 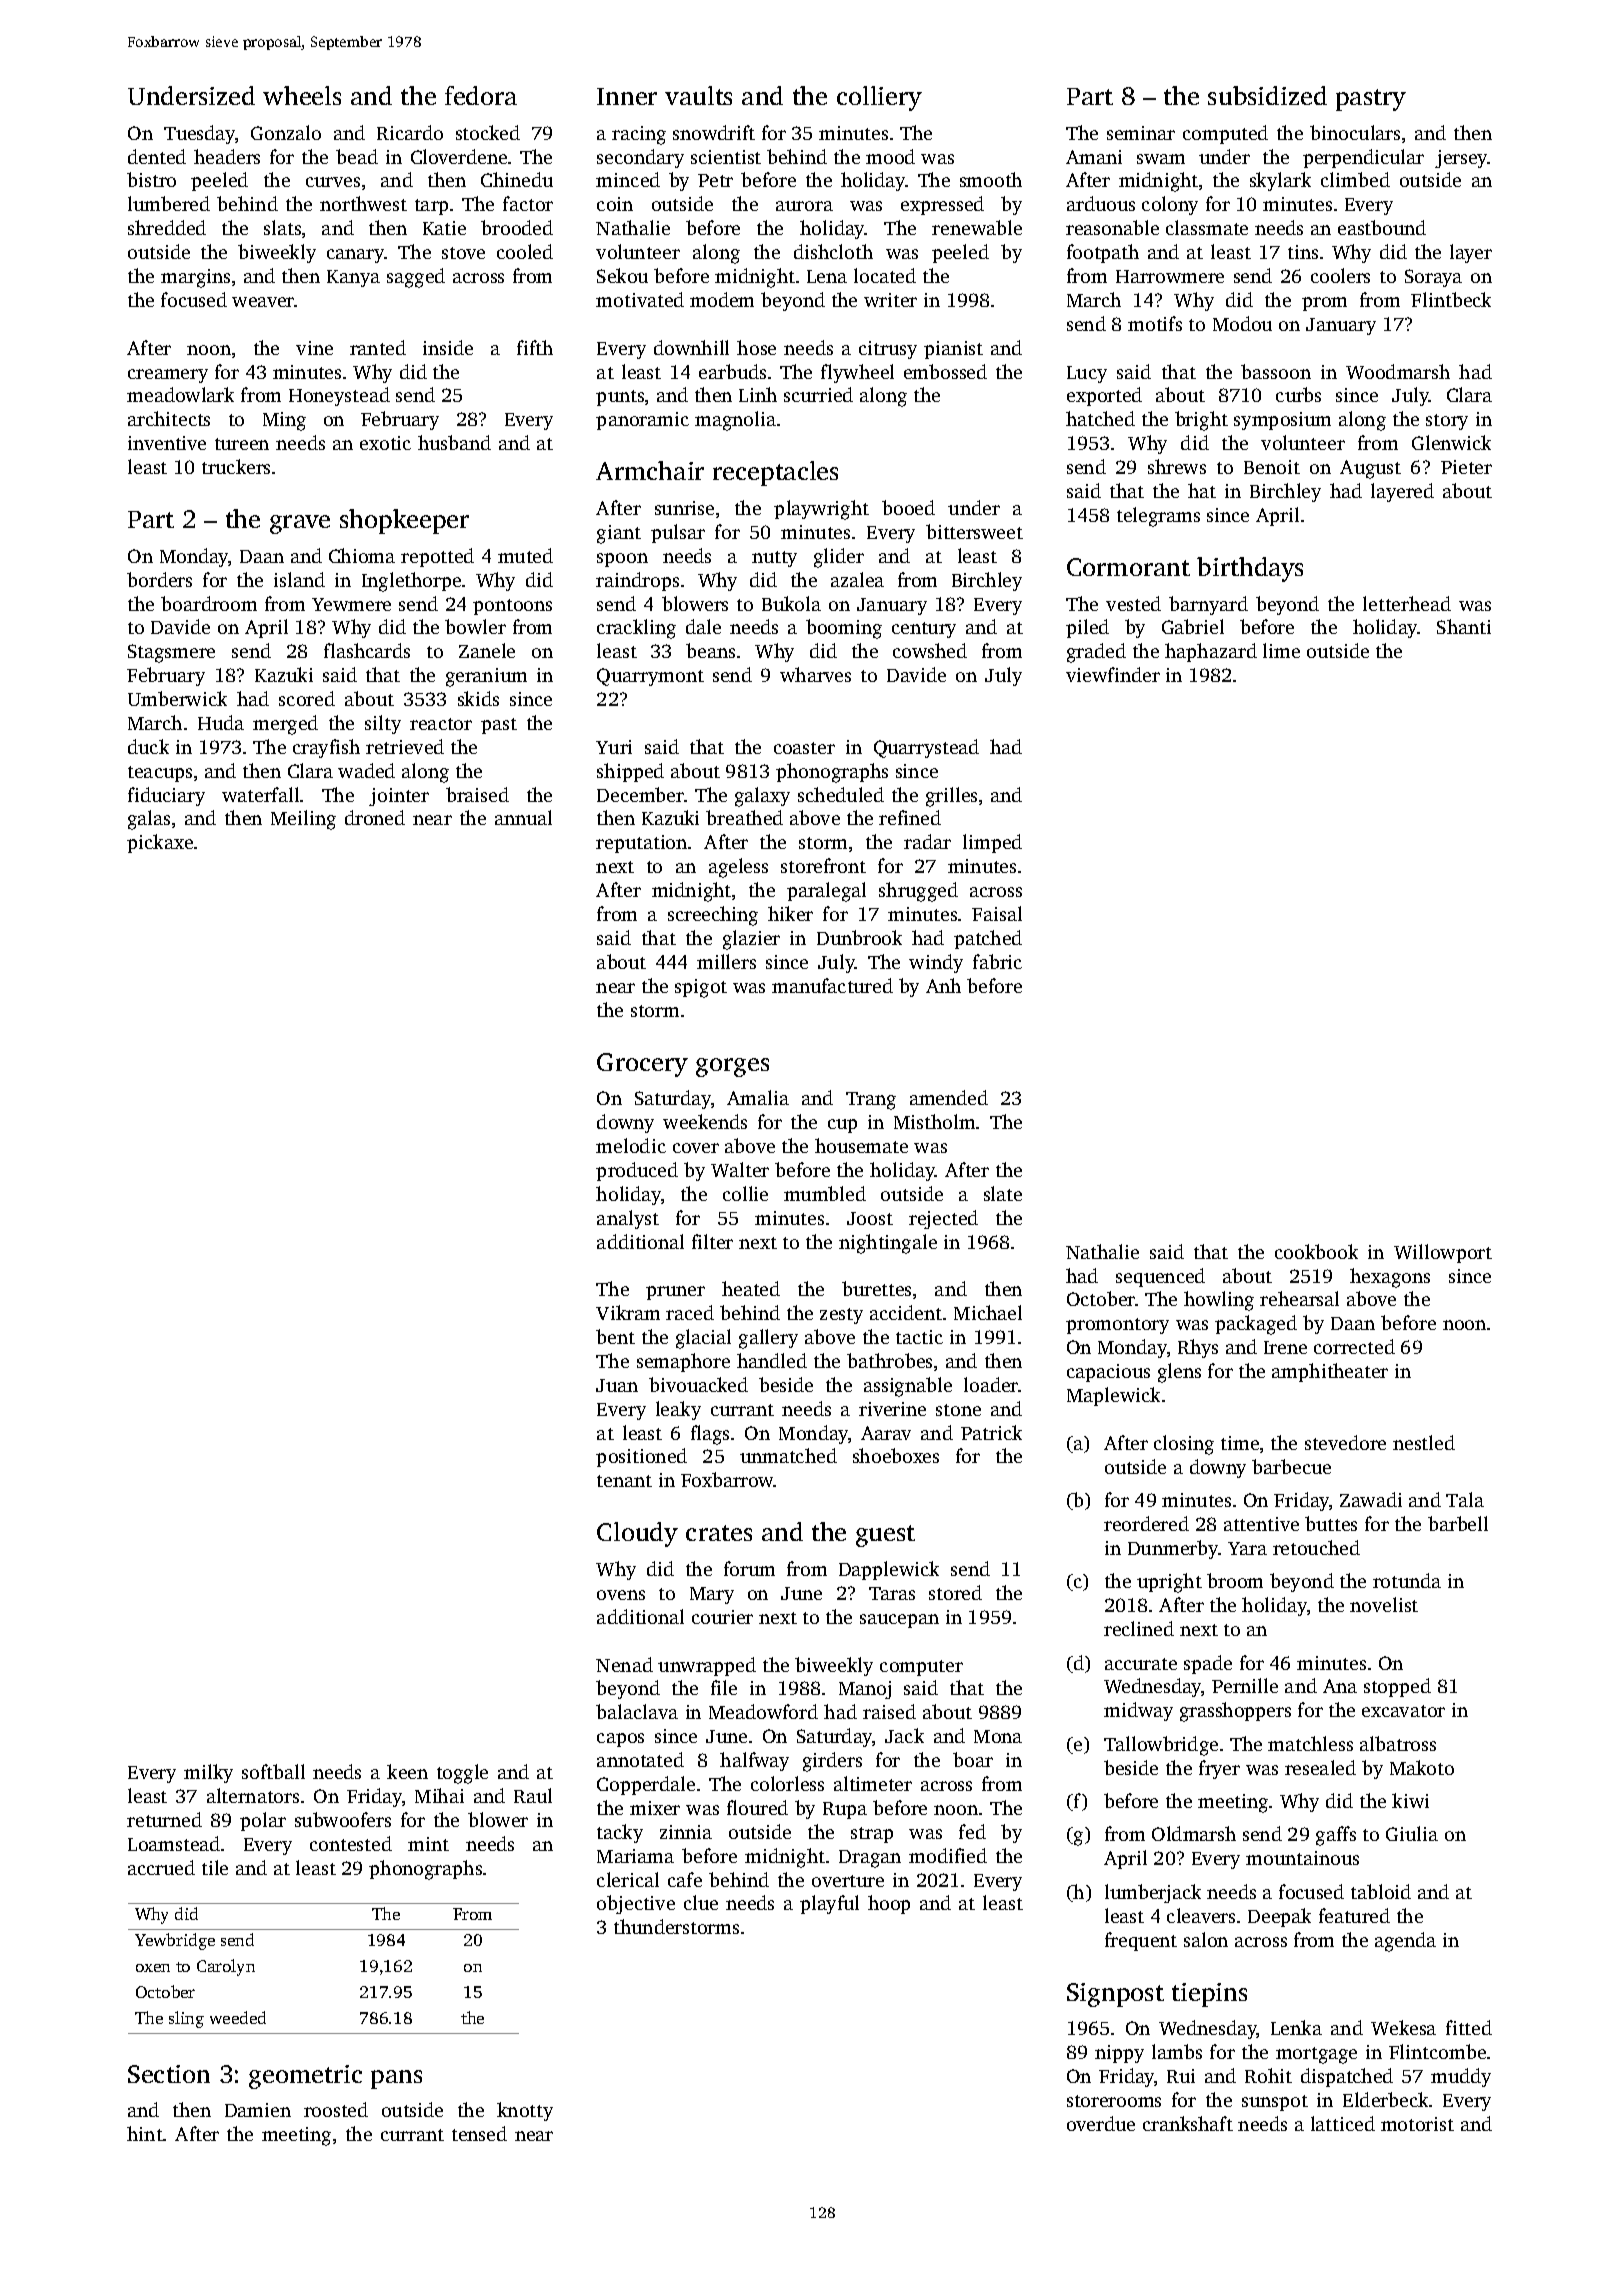 What do you see at coordinates (640, 158) in the screenshot?
I see `secondary` at bounding box center [640, 158].
